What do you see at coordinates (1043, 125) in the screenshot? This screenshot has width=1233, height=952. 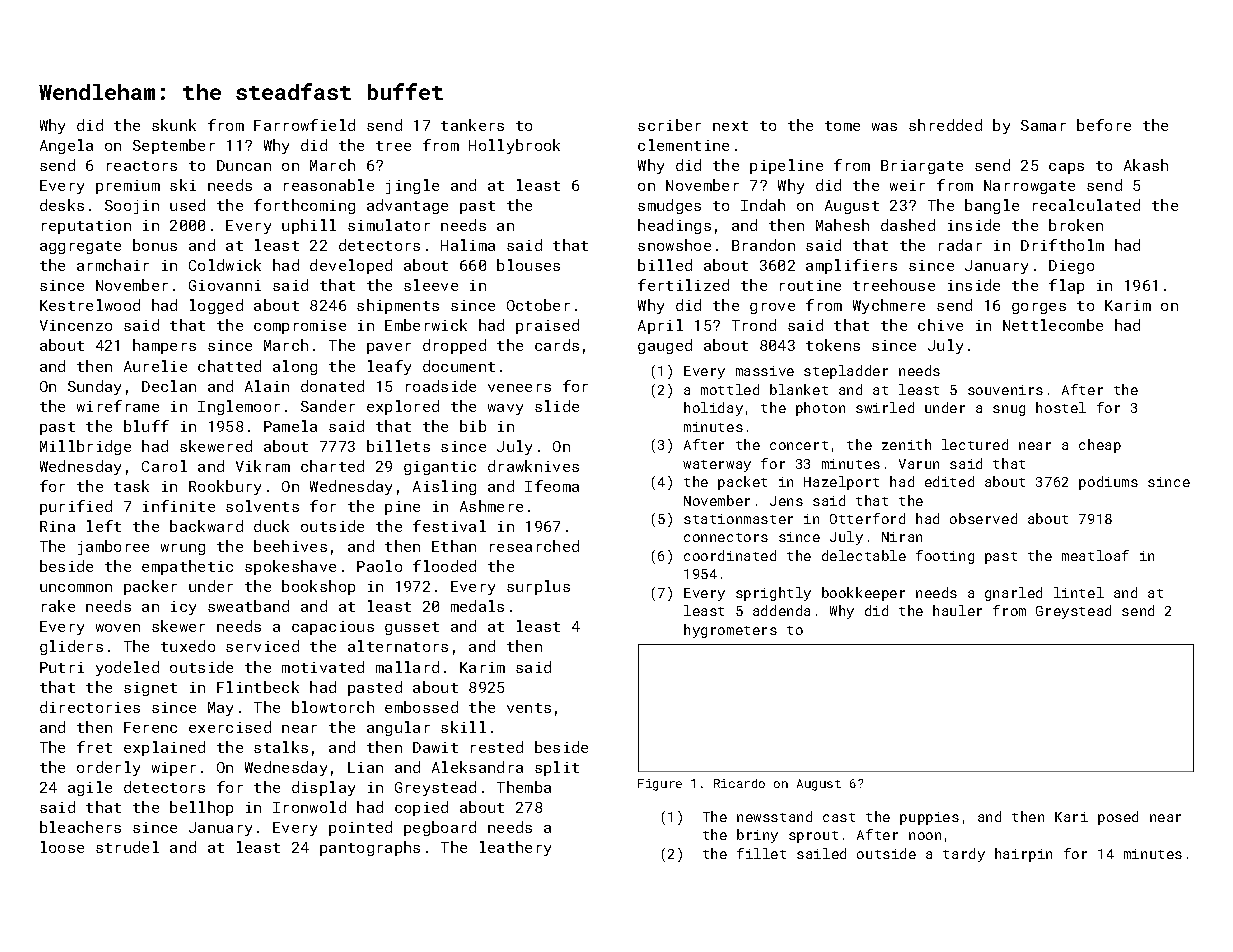 I see `Samar` at bounding box center [1043, 125].
